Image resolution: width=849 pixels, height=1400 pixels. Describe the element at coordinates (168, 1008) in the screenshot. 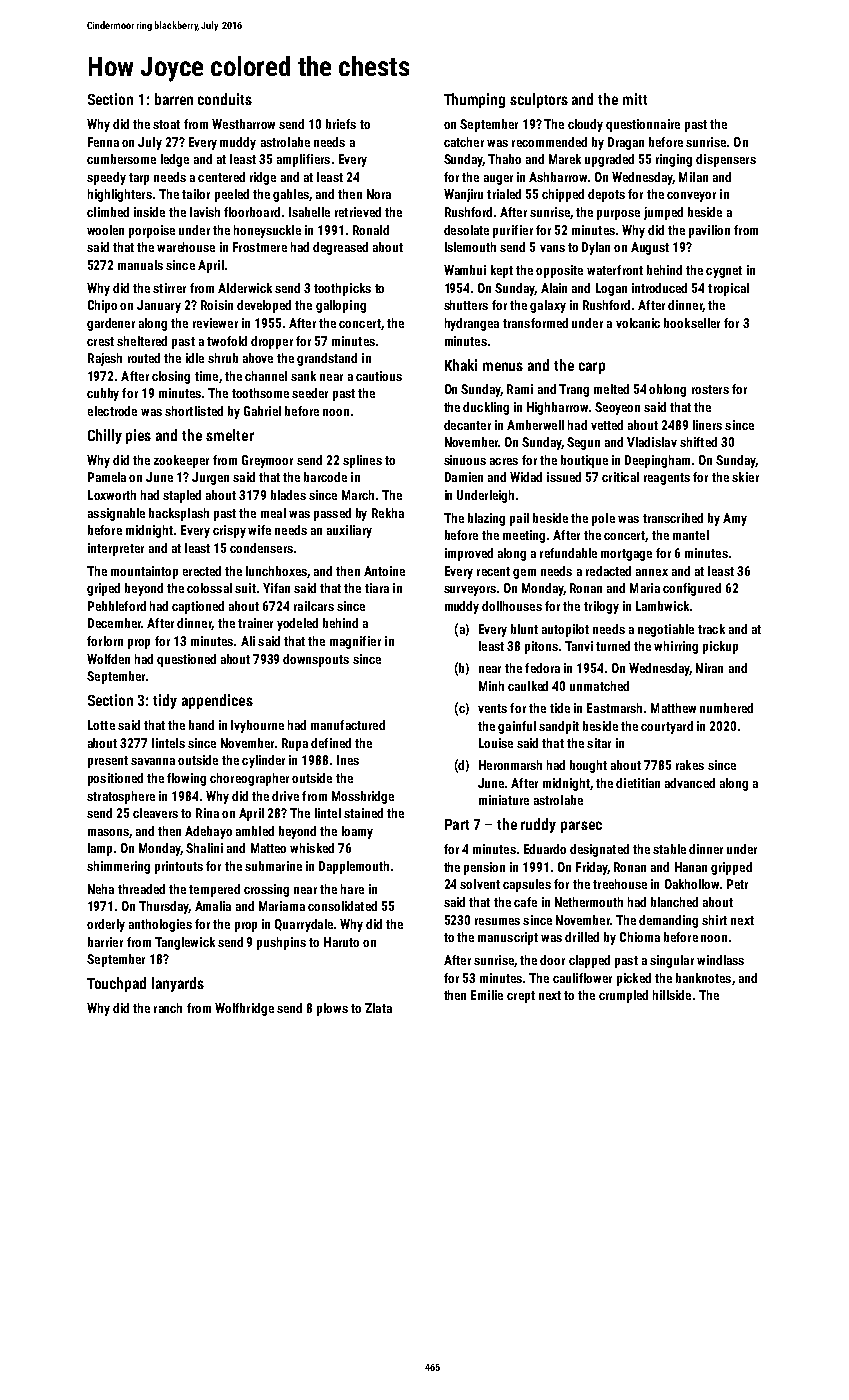

I see `ranch` at that location.
